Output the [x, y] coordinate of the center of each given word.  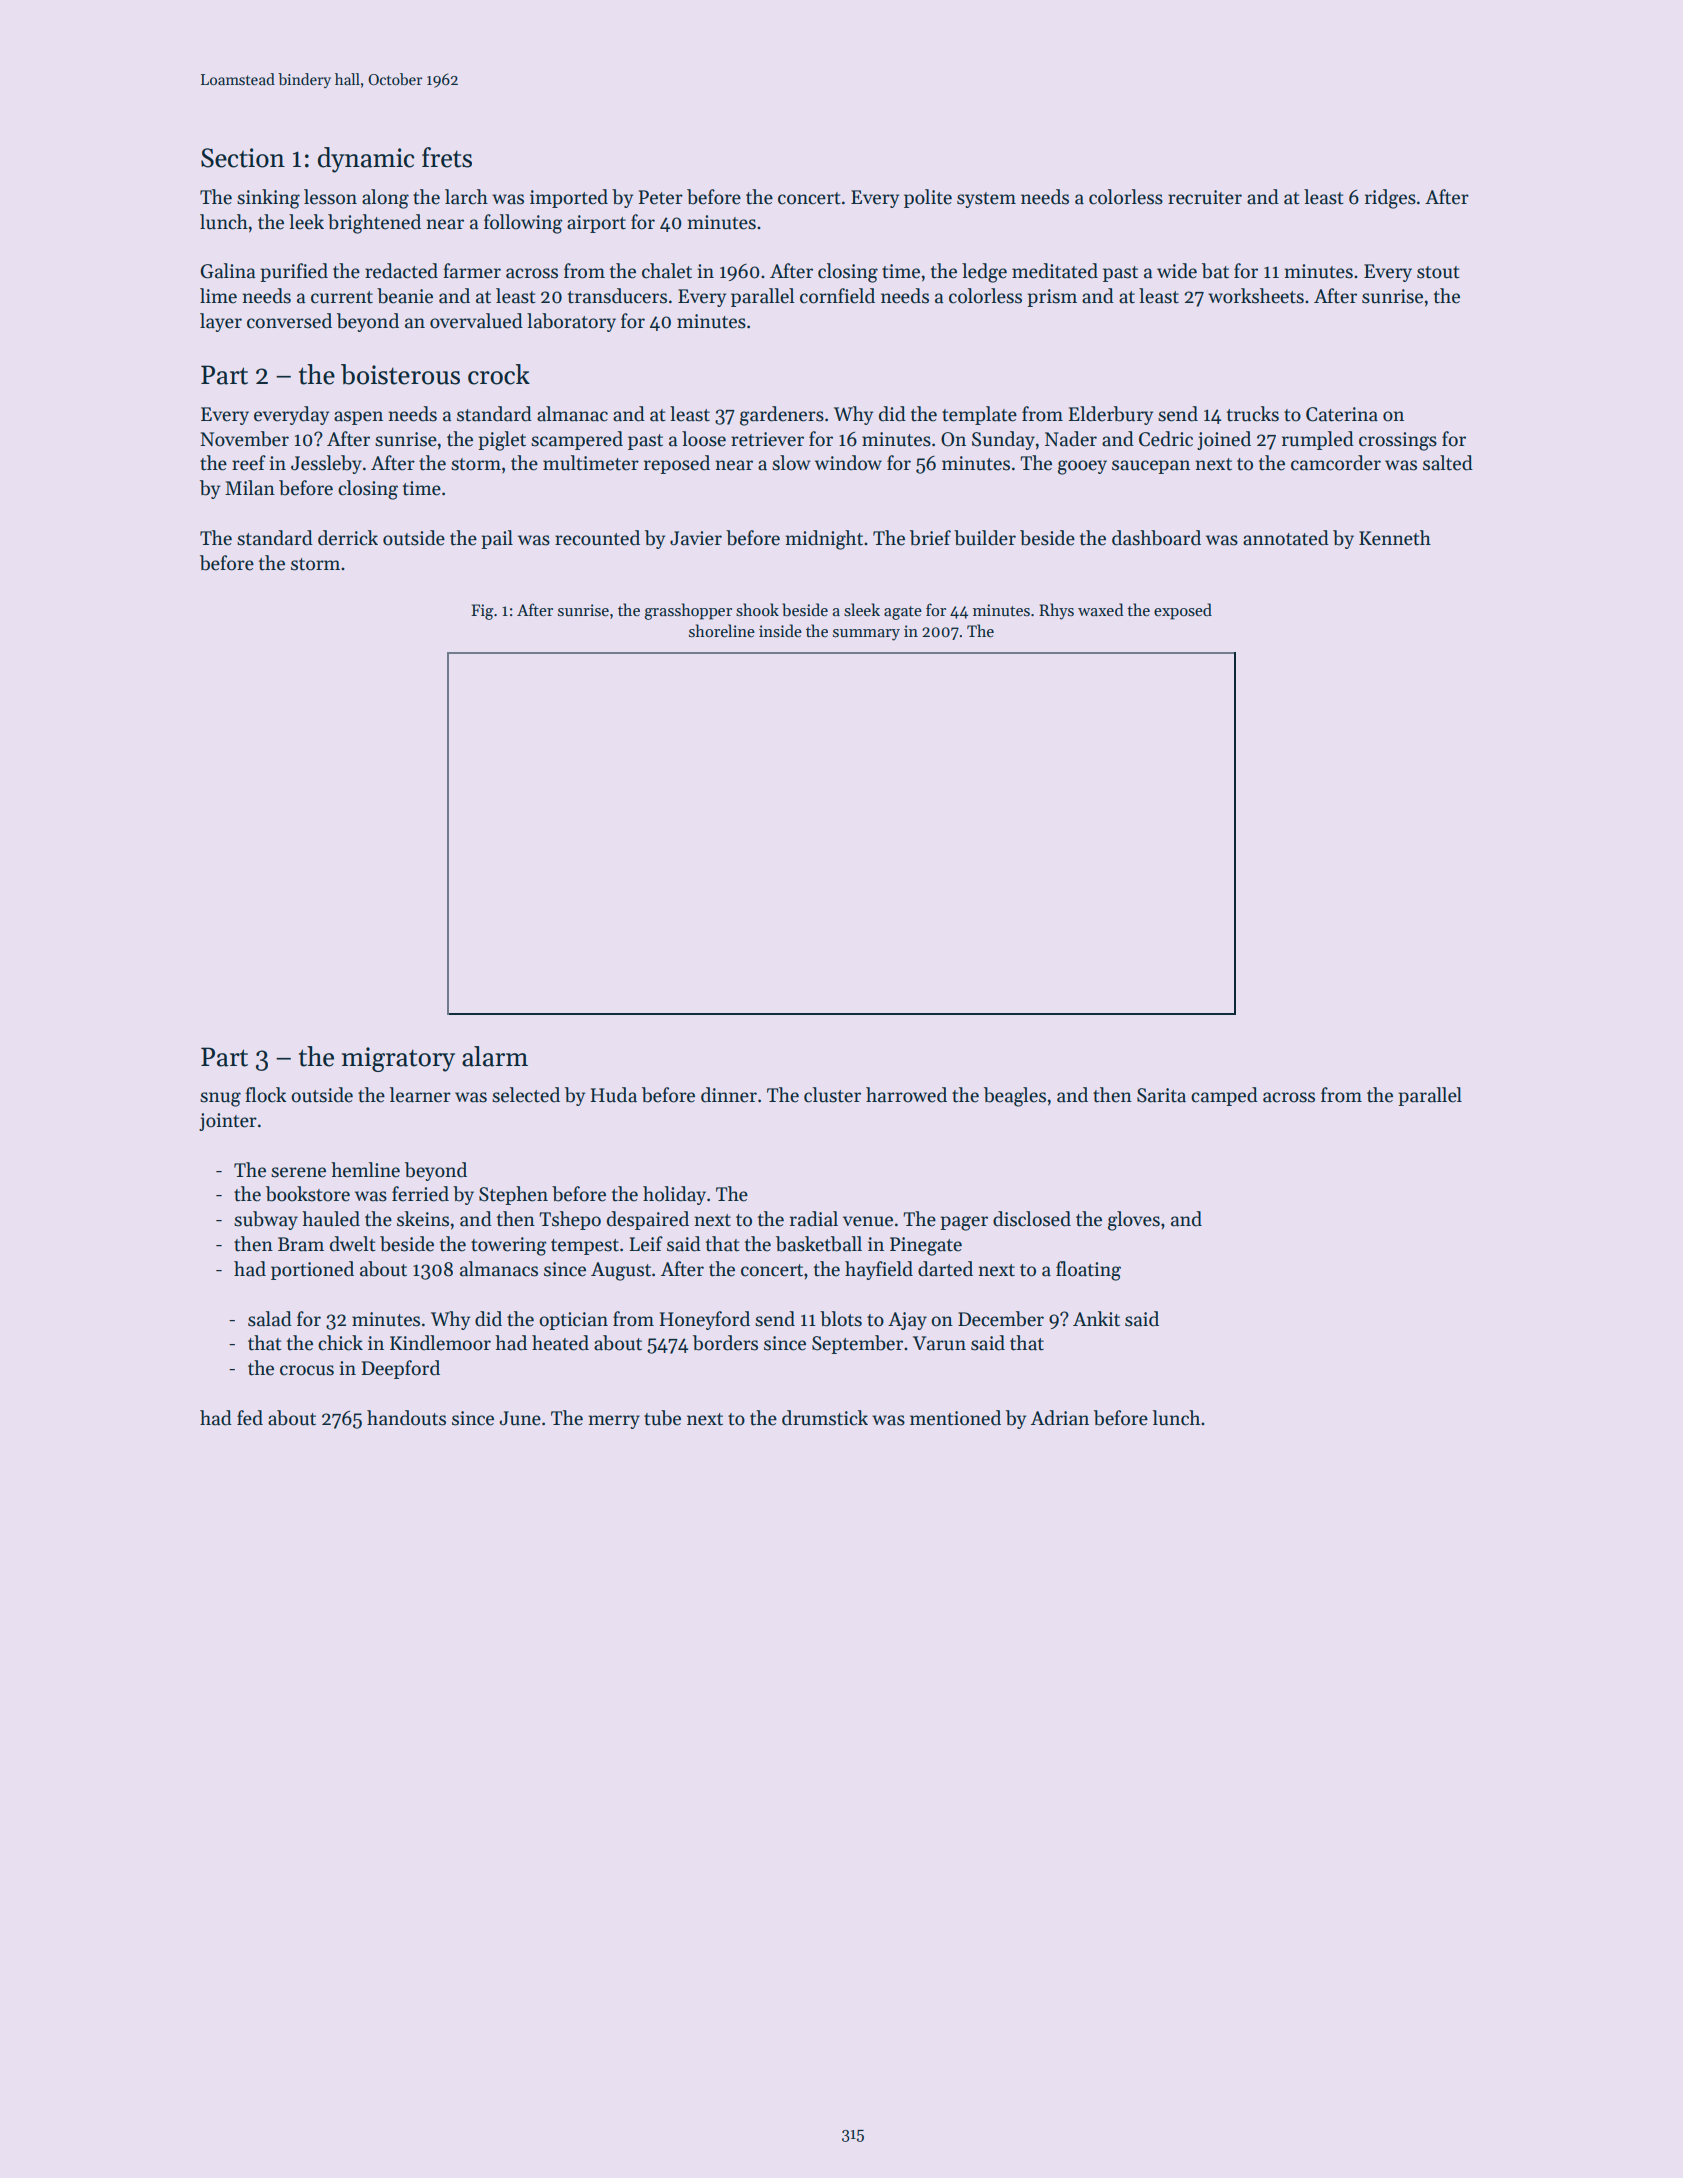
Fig [482, 612]
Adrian [1060, 1418]
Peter [661, 197]
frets [447, 157]
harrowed [906, 1095]
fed [250, 1418]
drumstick [825, 1418]
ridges [1390, 199]
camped [1224, 1096]
